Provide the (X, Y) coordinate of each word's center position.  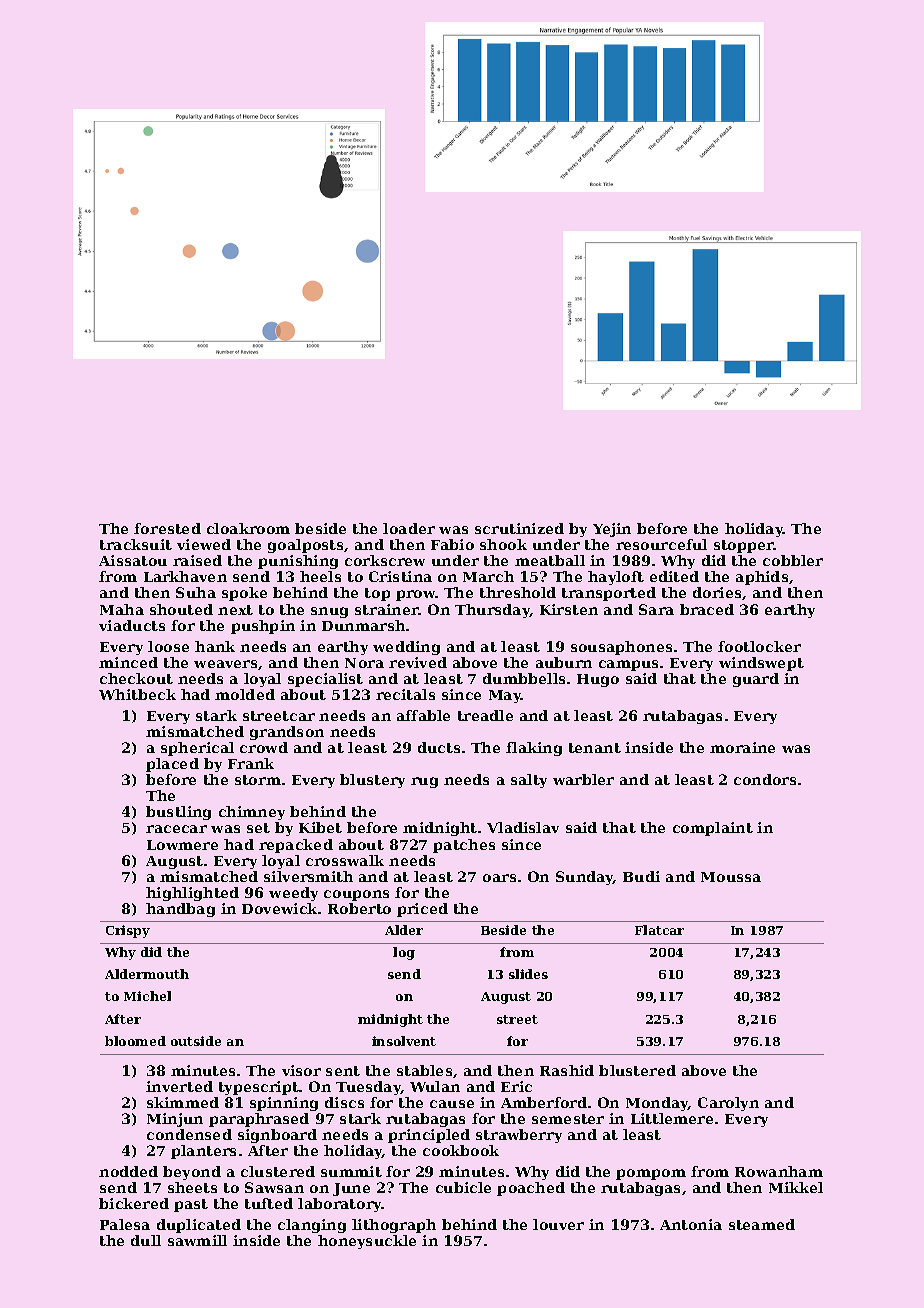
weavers (225, 664)
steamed (762, 1224)
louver (558, 1224)
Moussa (731, 877)
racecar (176, 829)
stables (424, 1070)
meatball (550, 560)
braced (707, 609)
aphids (762, 578)
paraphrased (259, 1120)
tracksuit (136, 544)
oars (499, 878)
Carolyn (728, 1104)
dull (146, 1240)
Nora (364, 663)
